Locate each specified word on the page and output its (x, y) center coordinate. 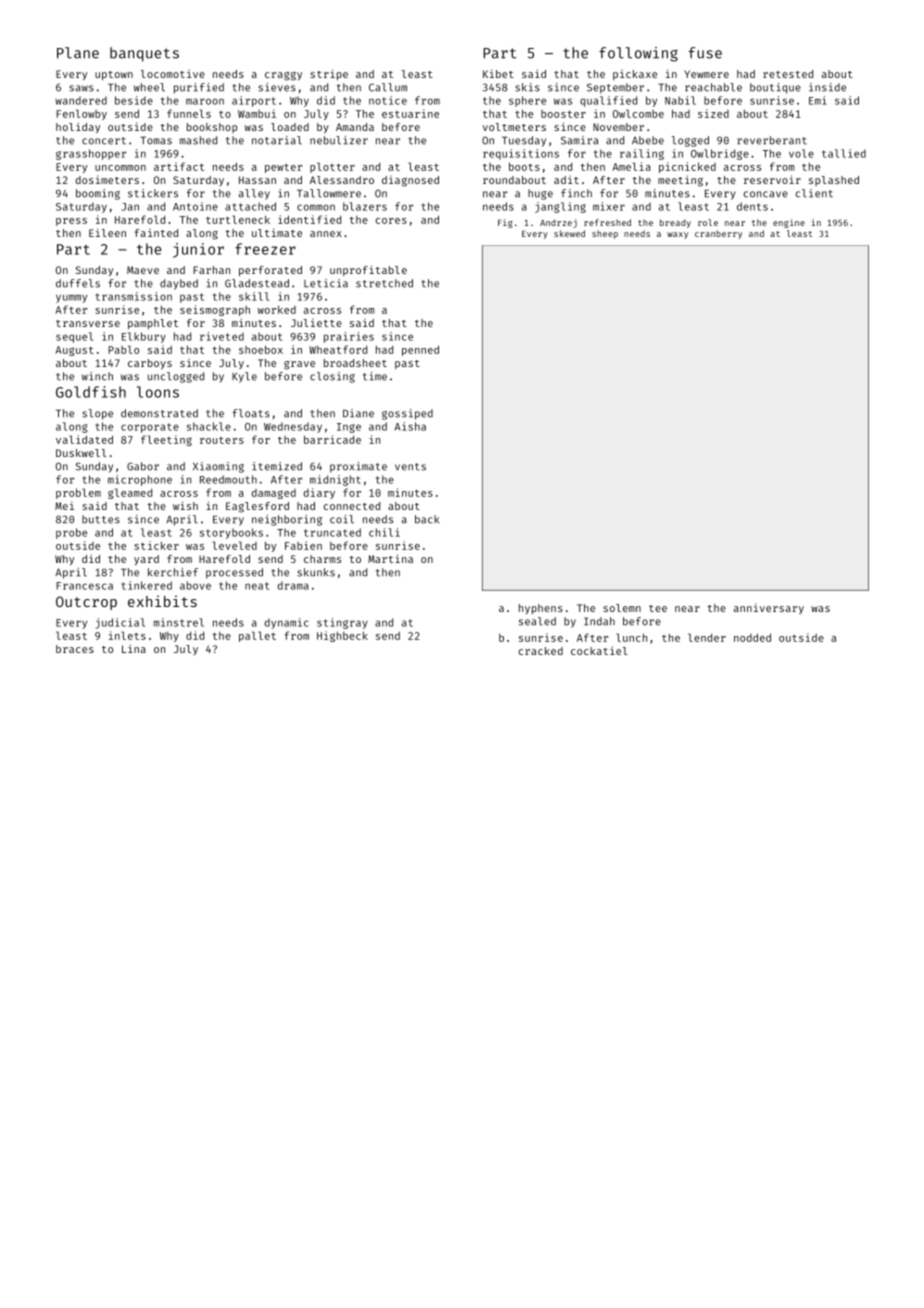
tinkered (146, 585)
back (427, 519)
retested (788, 74)
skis (527, 87)
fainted (156, 233)
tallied (844, 153)
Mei (64, 506)
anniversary (769, 609)
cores (391, 221)
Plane (78, 53)
